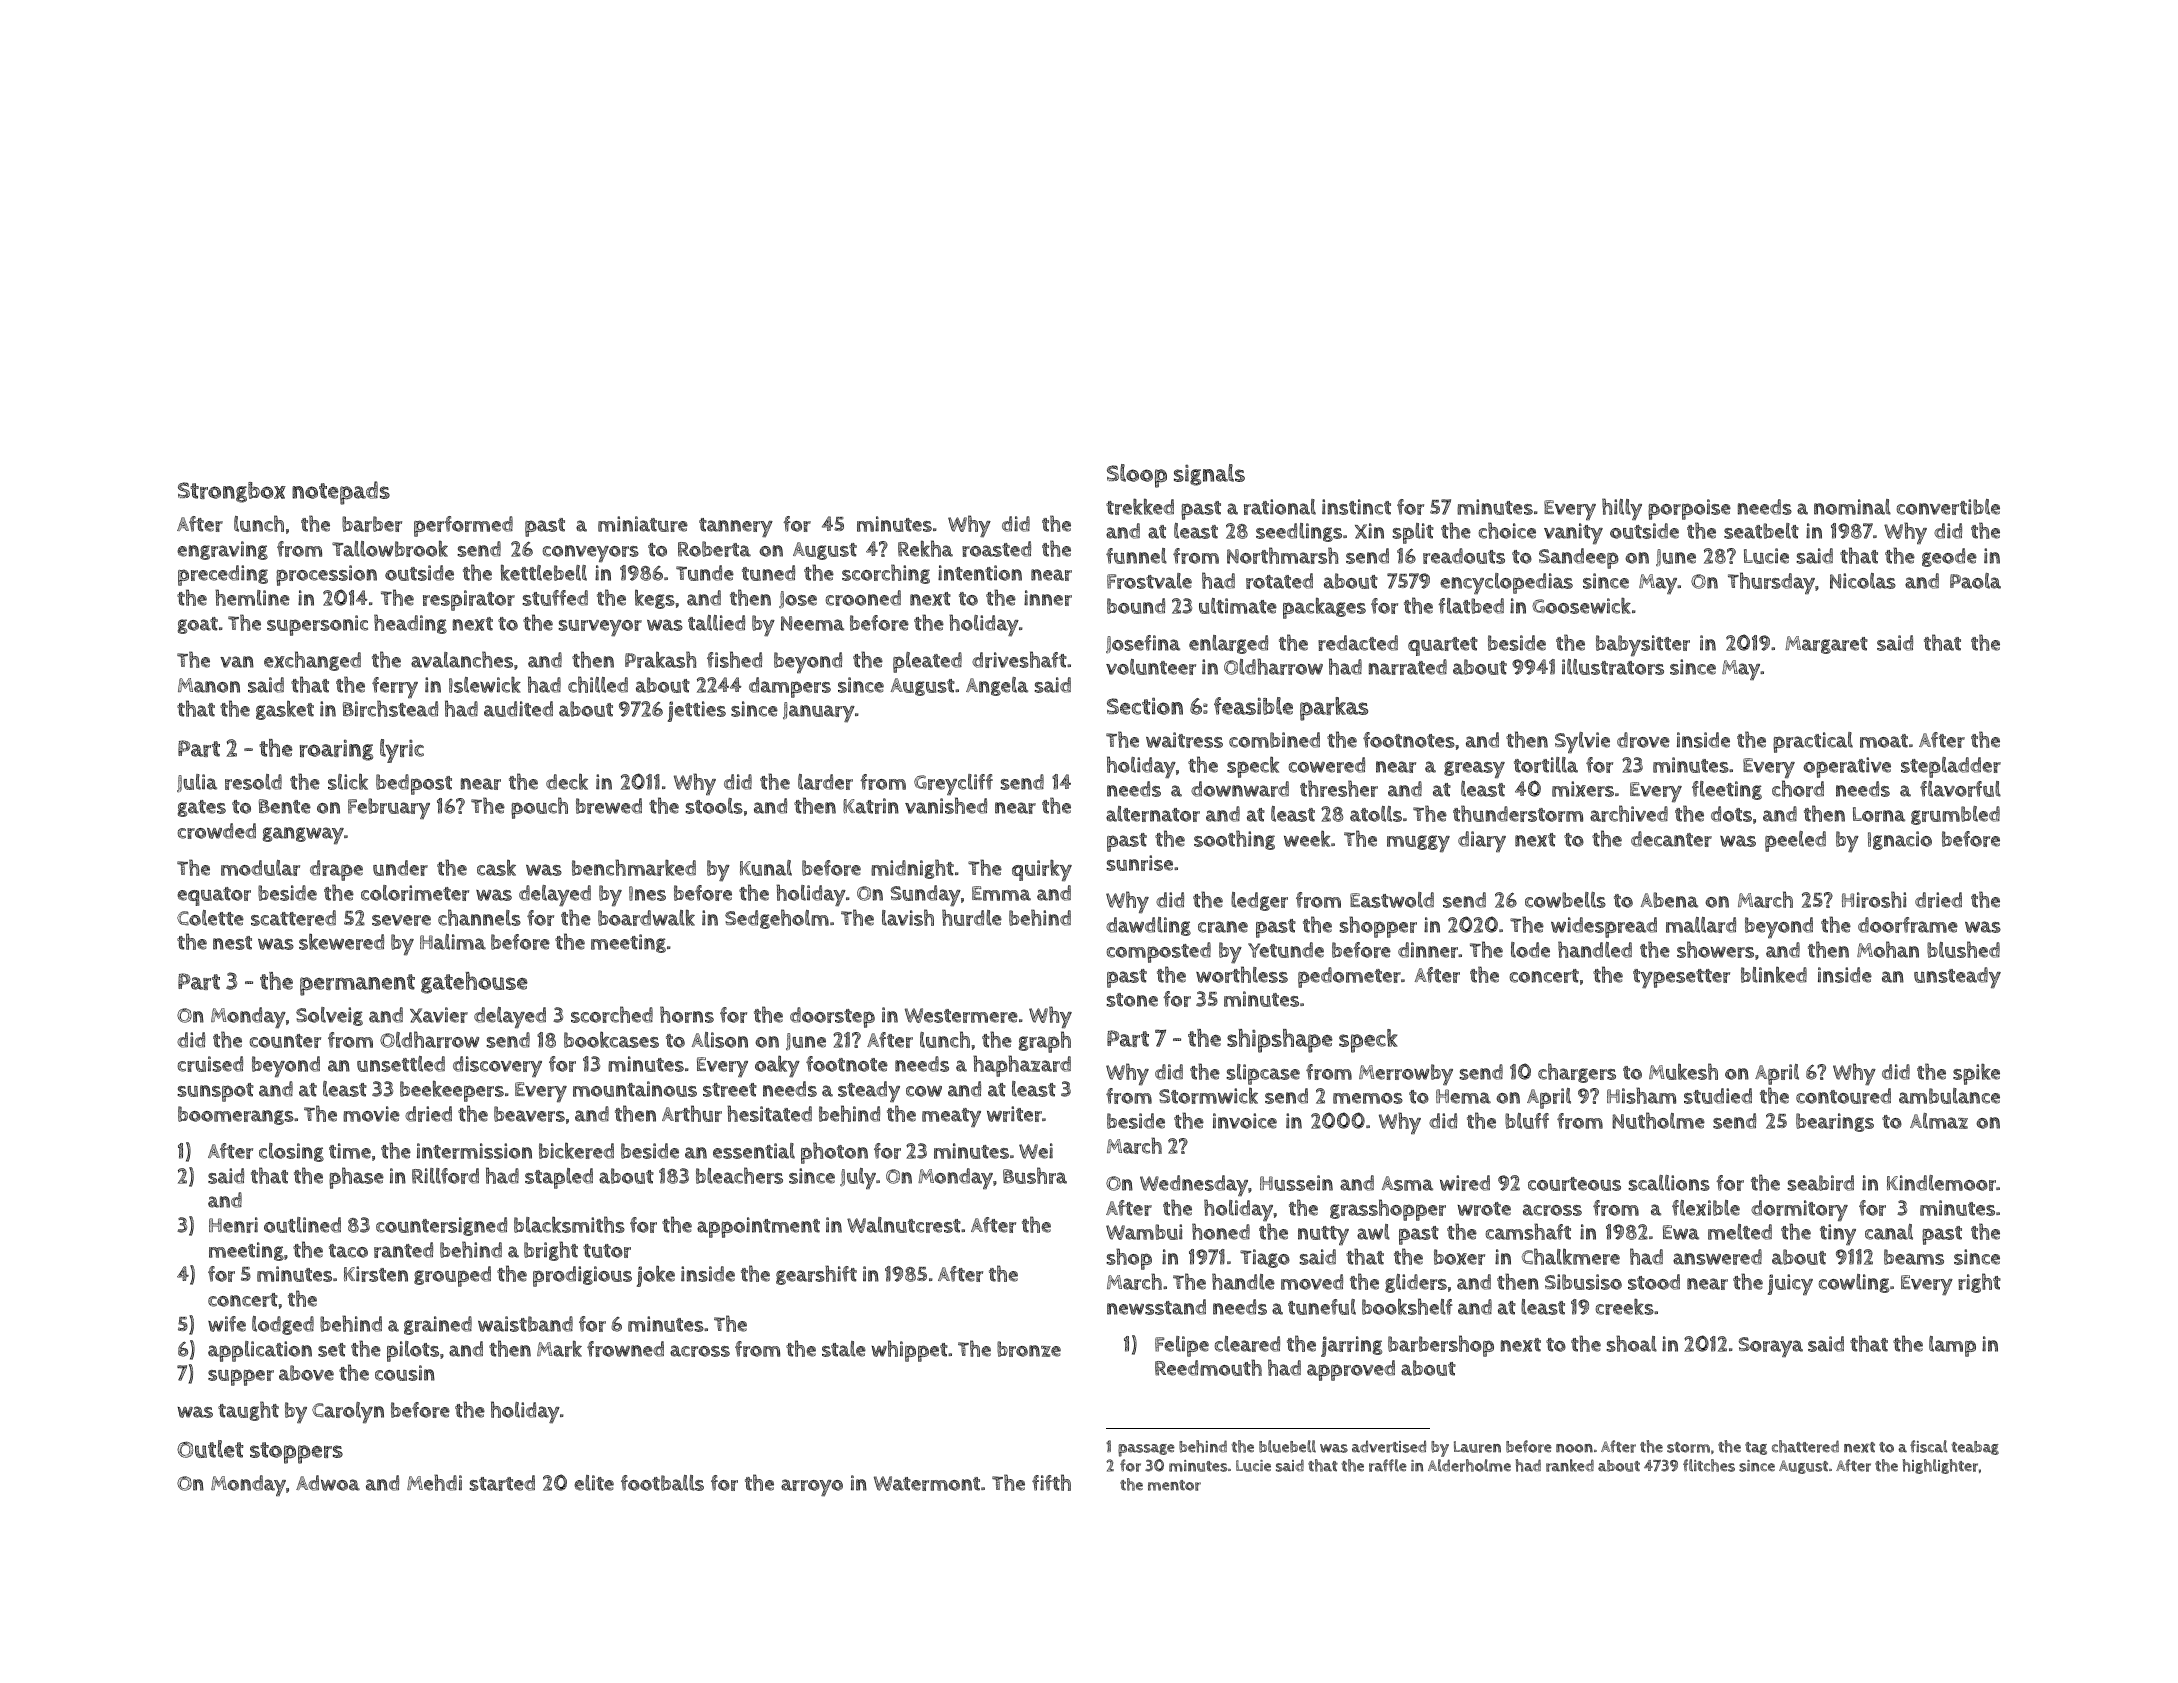  What do you see at coordinates (1463, 1096) in the document?
I see `Hema` at bounding box center [1463, 1096].
